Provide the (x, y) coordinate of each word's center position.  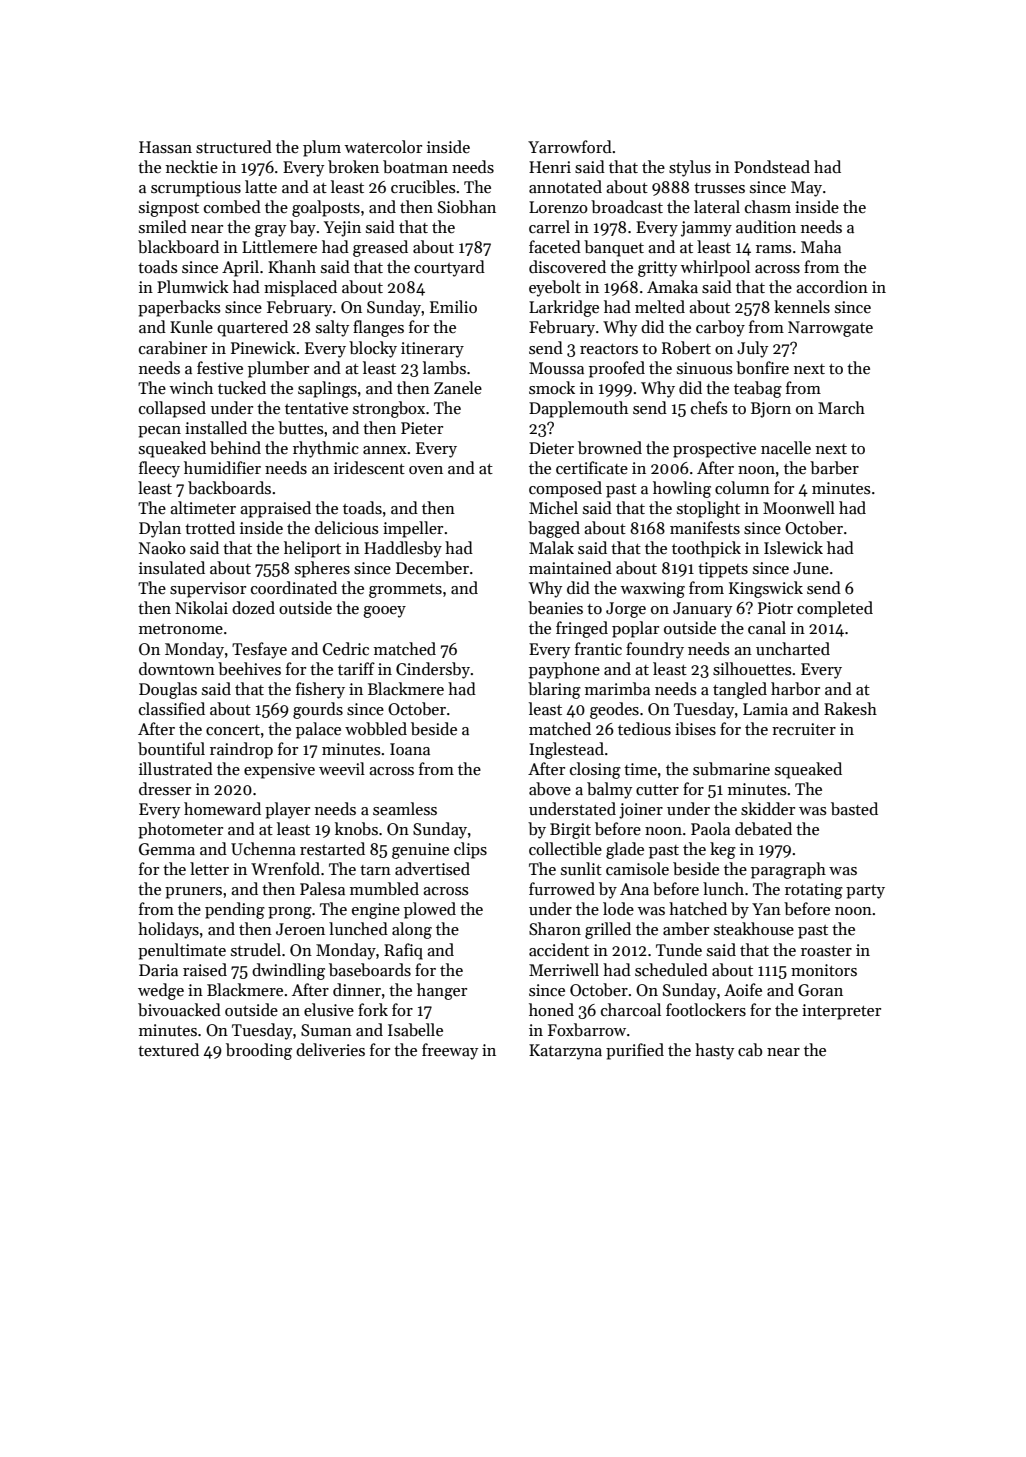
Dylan (160, 529)
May (806, 189)
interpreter (841, 1012)
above (550, 789)
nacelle (786, 447)
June (811, 568)
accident (559, 949)
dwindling (288, 971)
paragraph (788, 870)
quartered (252, 328)
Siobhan (467, 207)
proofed (617, 369)
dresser (165, 788)
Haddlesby (403, 549)
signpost (169, 209)
